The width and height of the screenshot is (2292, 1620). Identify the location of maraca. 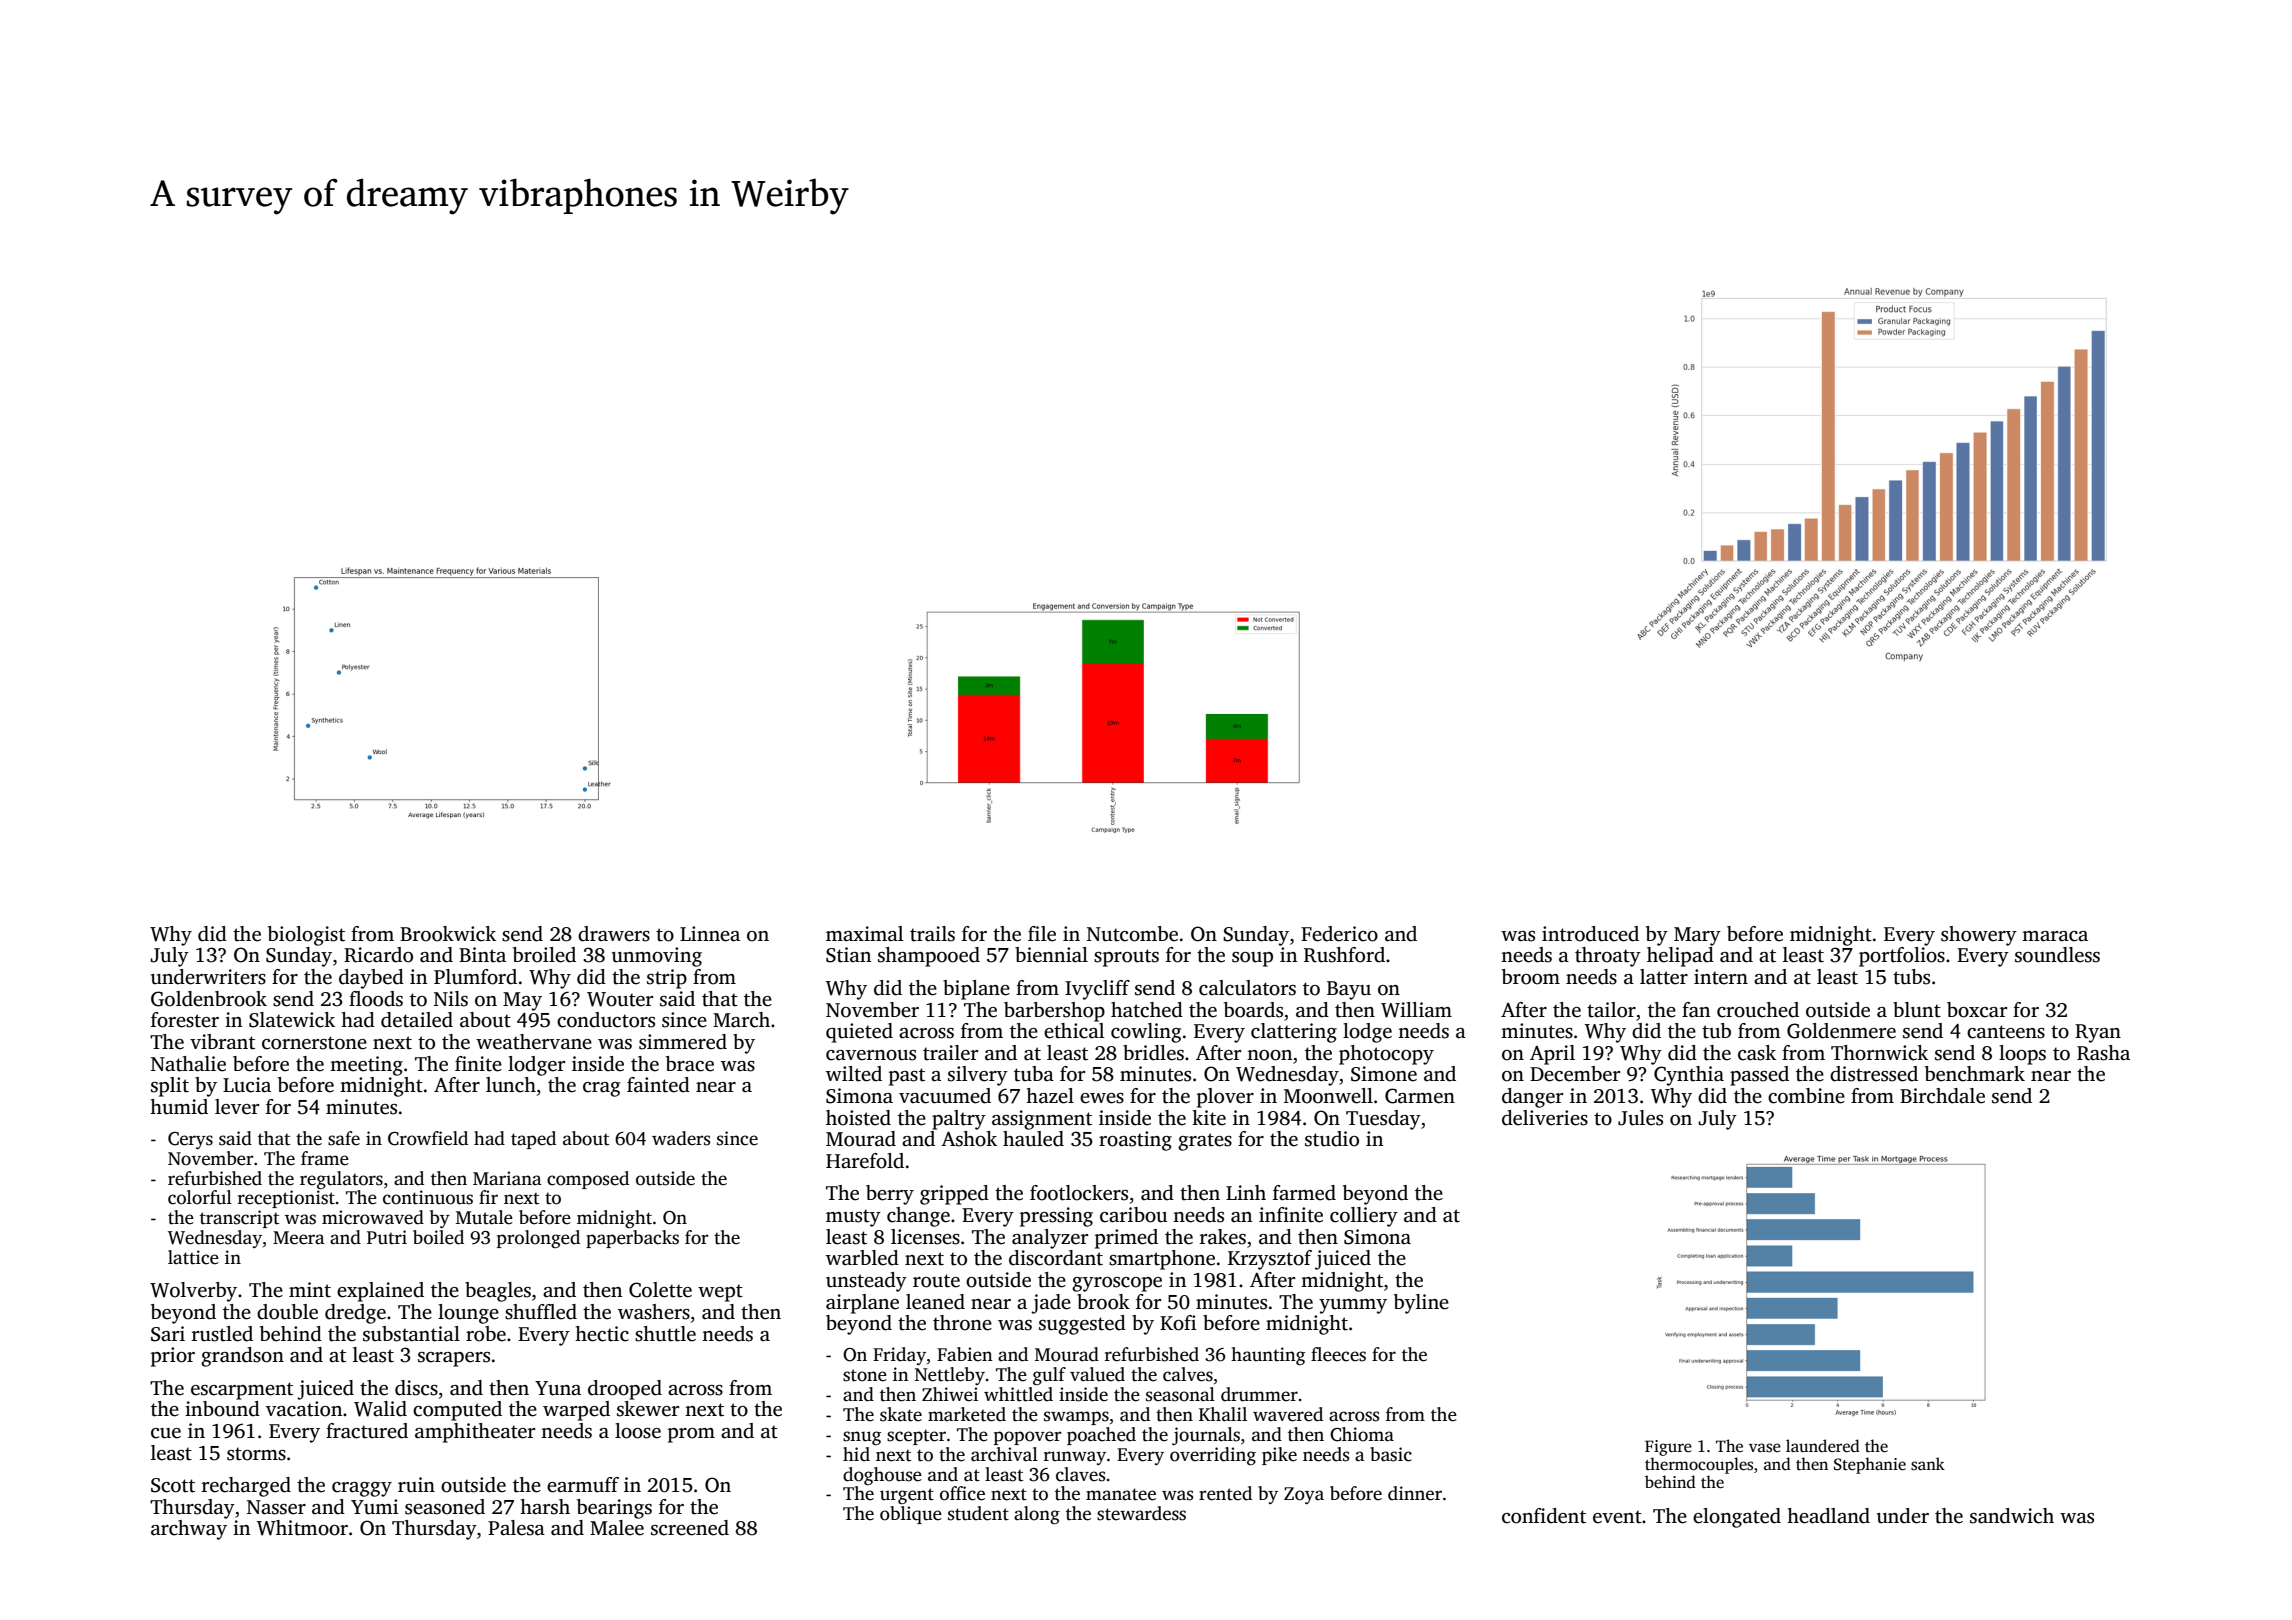
(2055, 936).
